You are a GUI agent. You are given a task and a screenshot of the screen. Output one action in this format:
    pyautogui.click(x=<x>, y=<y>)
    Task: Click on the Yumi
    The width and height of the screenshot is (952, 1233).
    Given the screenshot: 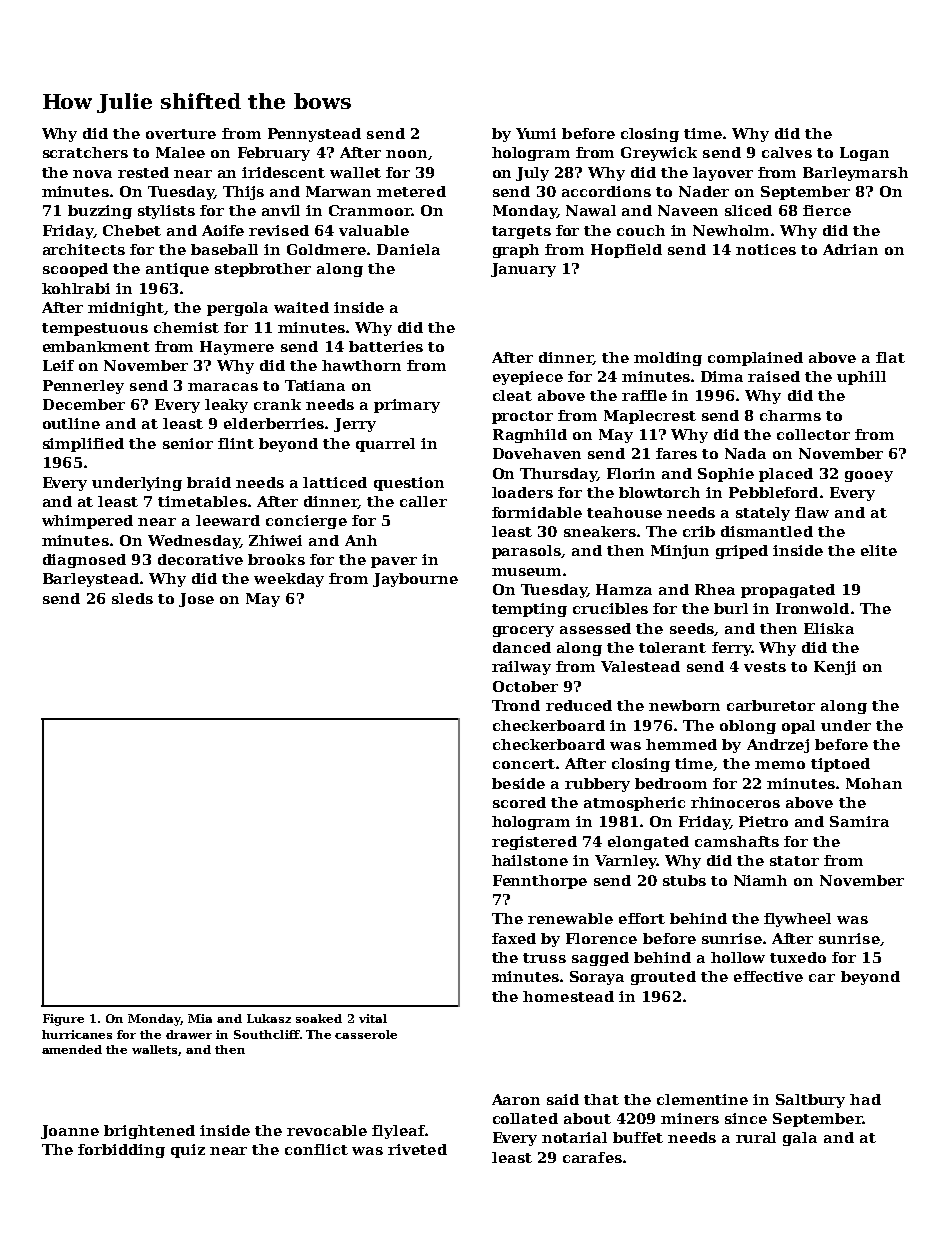 What is the action you would take?
    pyautogui.click(x=536, y=133)
